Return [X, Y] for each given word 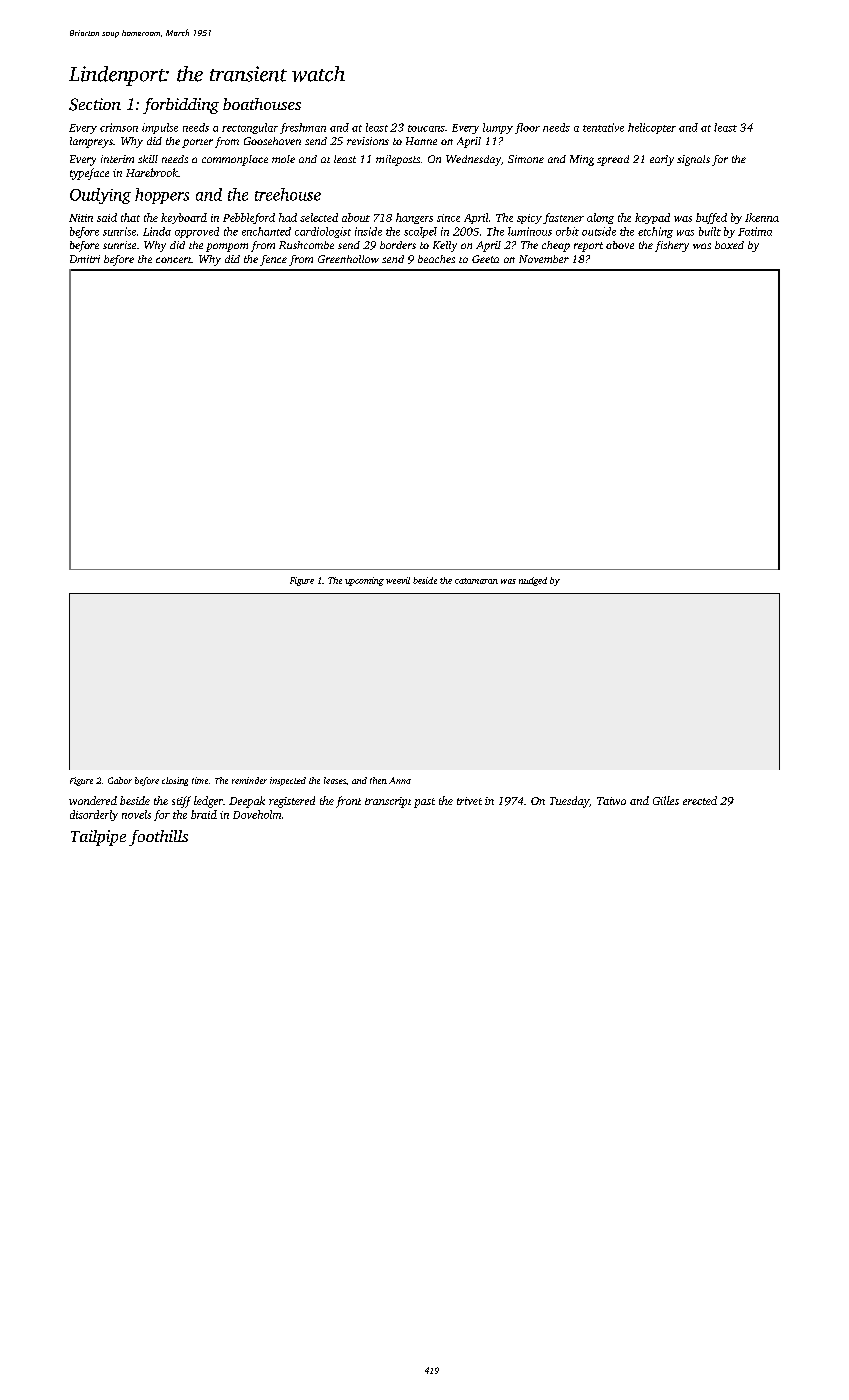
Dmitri [85, 259]
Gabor [120, 780]
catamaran [476, 581]
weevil [398, 580]
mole [283, 159]
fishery [672, 246]
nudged [533, 581]
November [544, 259]
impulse [160, 128]
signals [693, 160]
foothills [158, 838]
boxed [729, 245]
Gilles [666, 800]
